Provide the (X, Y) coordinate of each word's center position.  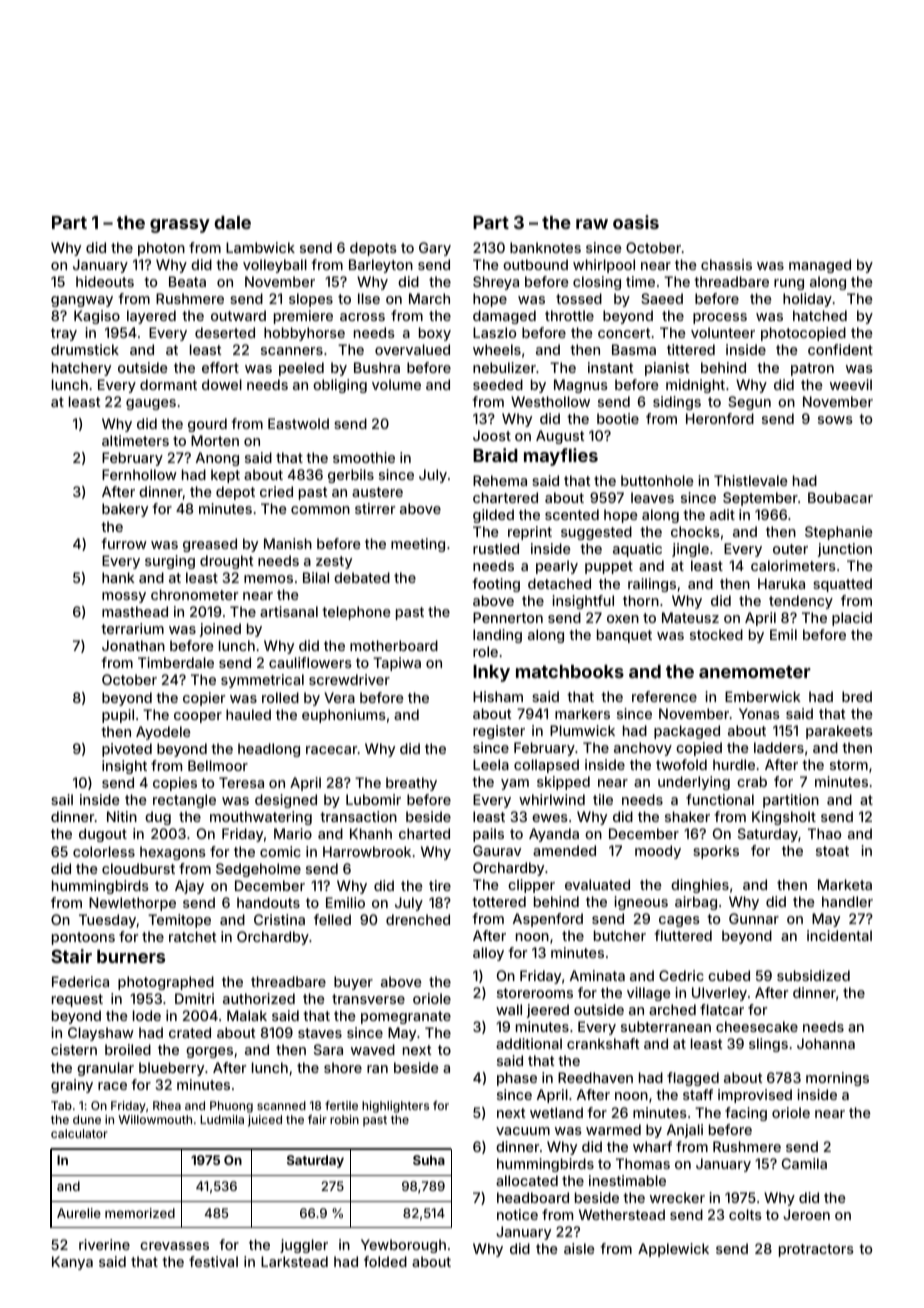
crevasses (174, 1246)
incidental (839, 935)
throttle (569, 315)
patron (812, 369)
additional (529, 1043)
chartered (505, 497)
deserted (225, 332)
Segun (749, 403)
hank (118, 577)
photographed (166, 983)
